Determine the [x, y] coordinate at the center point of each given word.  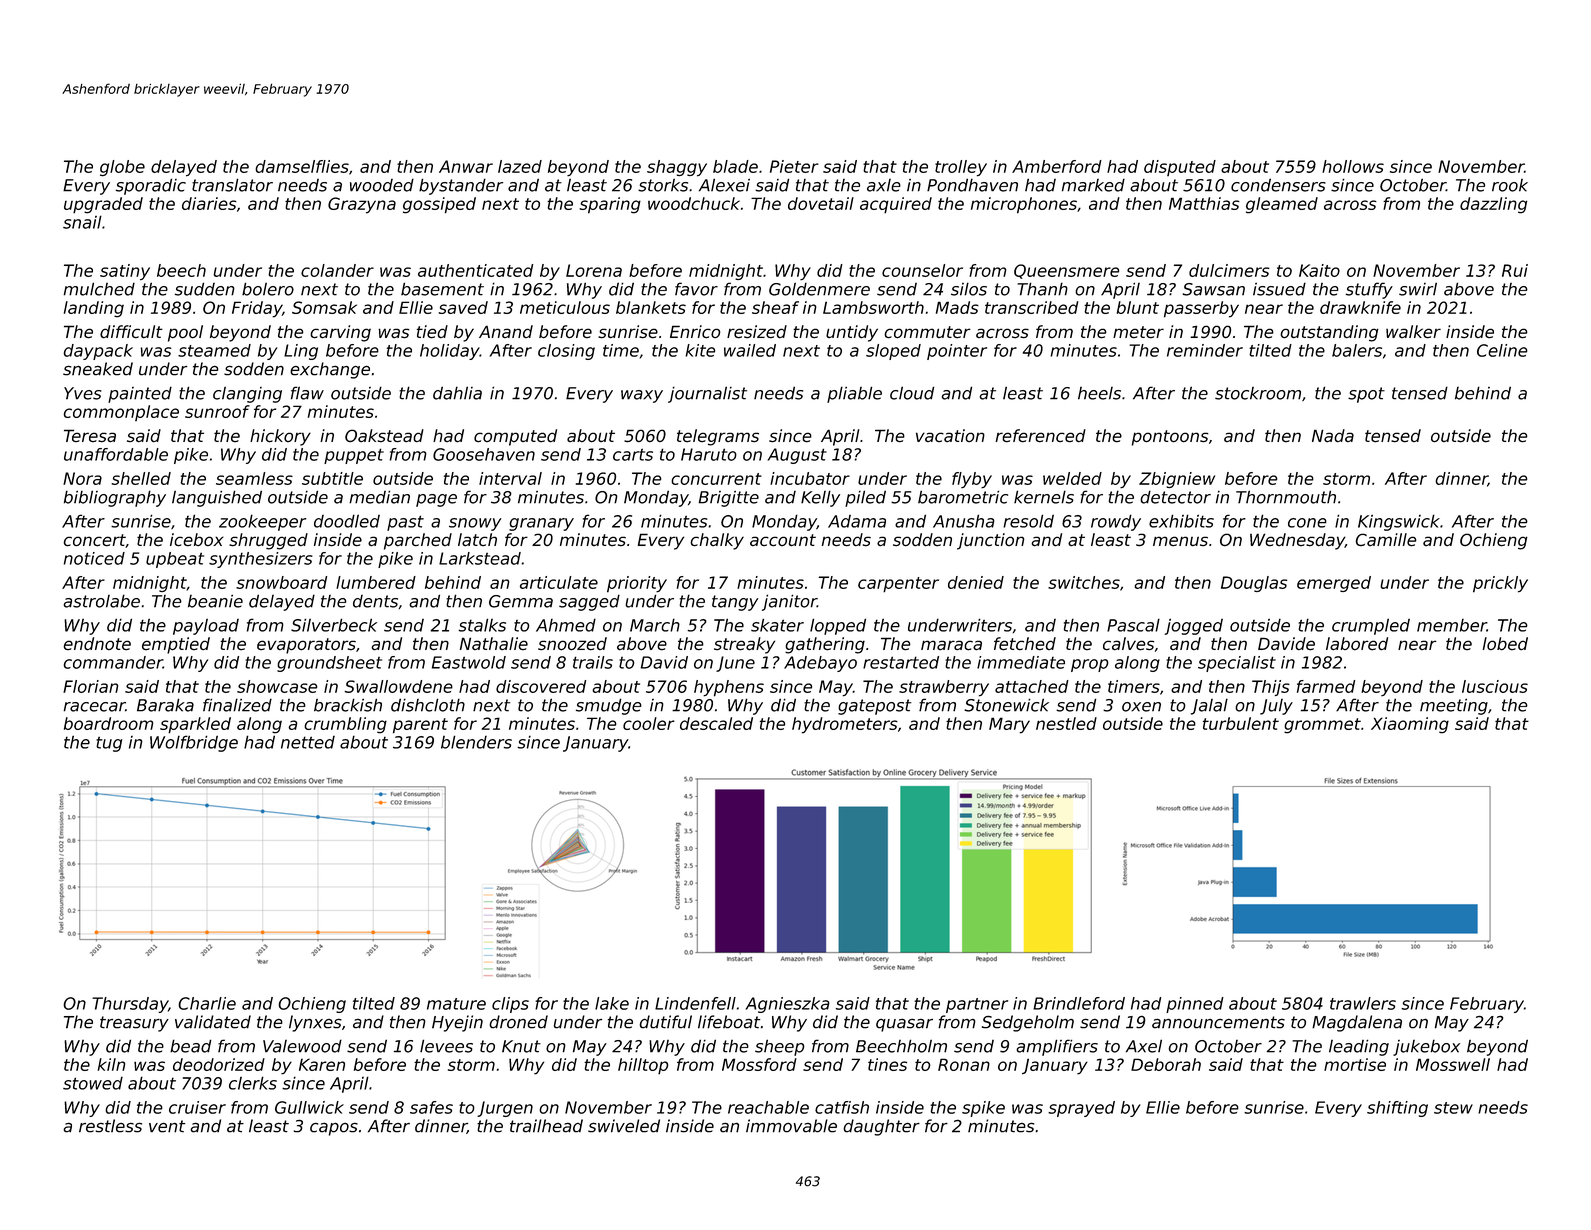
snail [82, 222]
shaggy [677, 168]
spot [1366, 395]
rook [1510, 185]
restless [110, 1126]
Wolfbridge [194, 743]
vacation [950, 435]
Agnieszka [788, 1005]
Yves [83, 393]
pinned [1195, 1005]
